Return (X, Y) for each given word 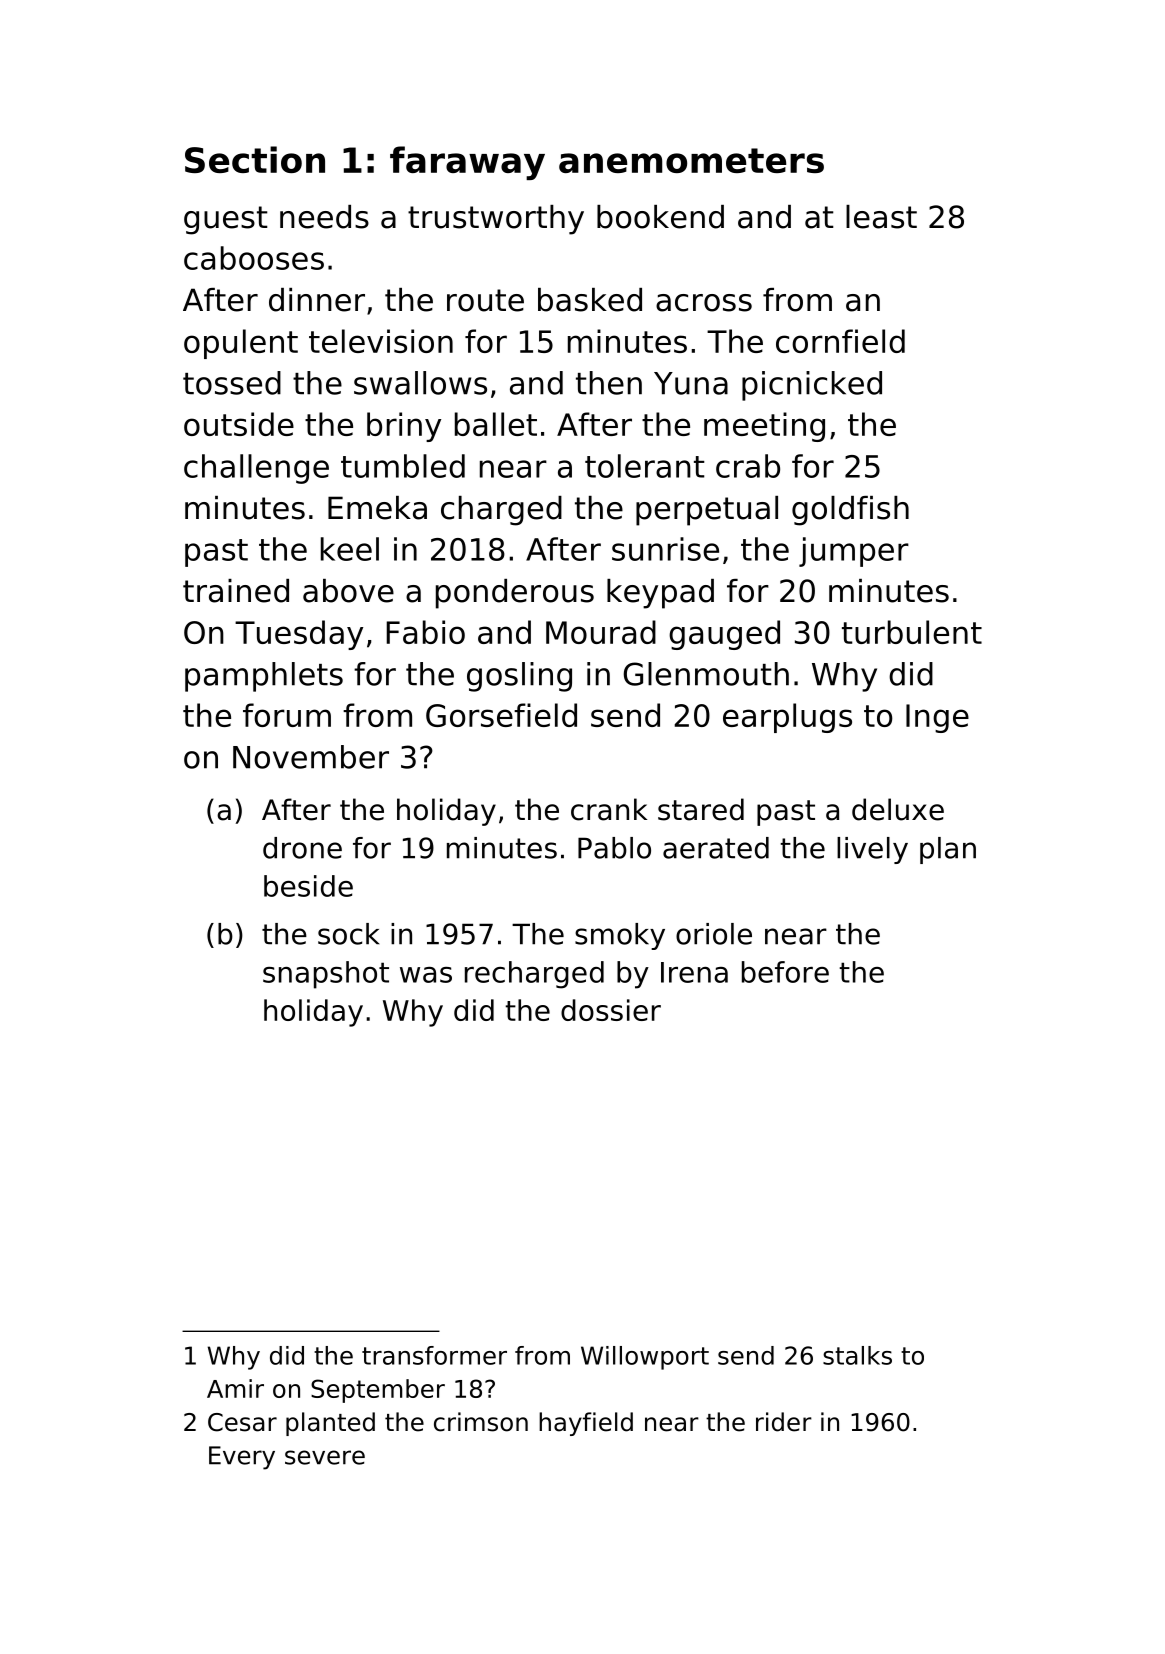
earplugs (787, 718)
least (881, 217)
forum (287, 715)
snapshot (326, 975)
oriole (714, 934)
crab (748, 466)
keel (350, 549)
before (785, 972)
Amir (235, 1388)
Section (255, 159)
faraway (467, 163)
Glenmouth (706, 674)
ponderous (515, 594)
